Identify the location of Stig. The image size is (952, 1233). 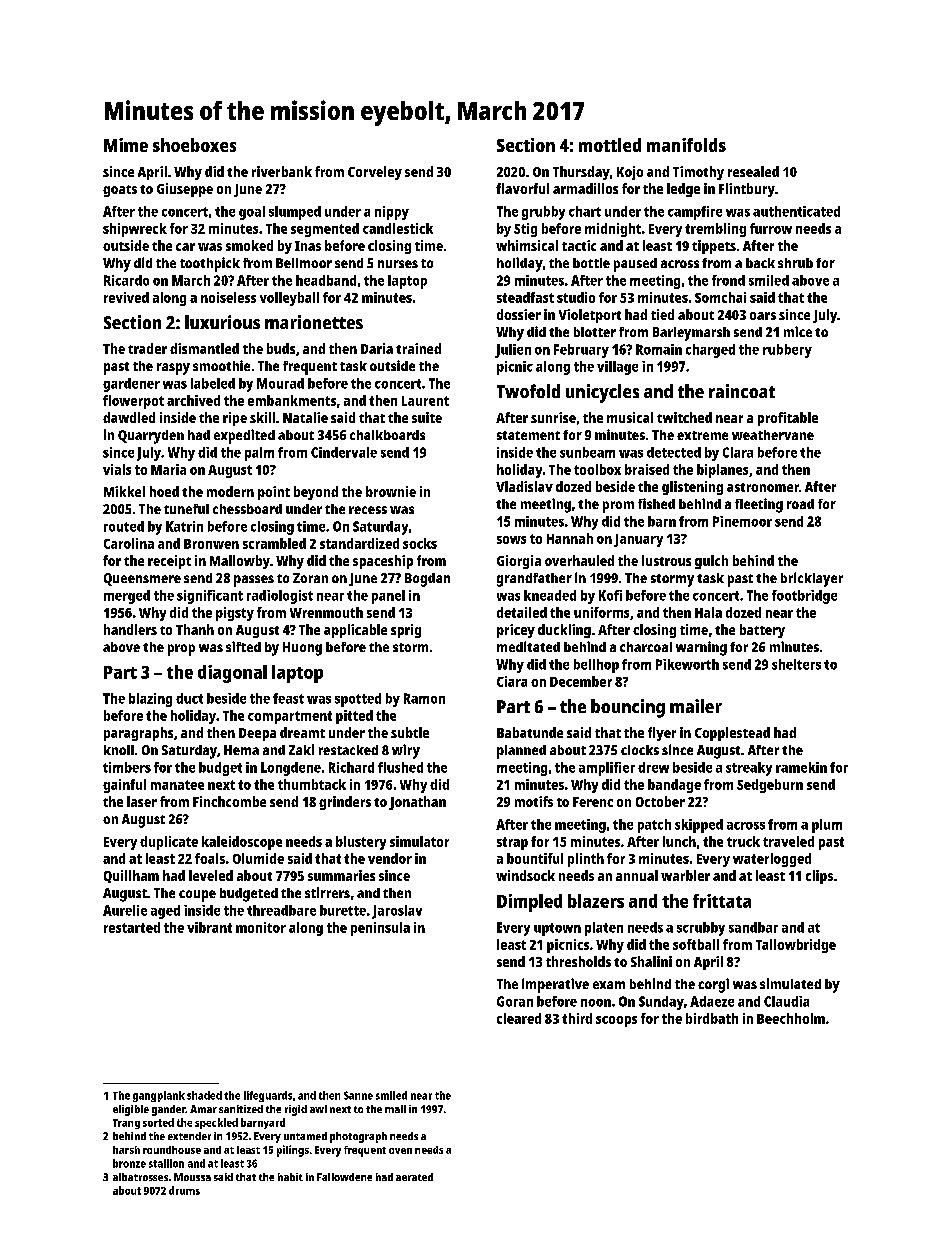
(525, 230).
